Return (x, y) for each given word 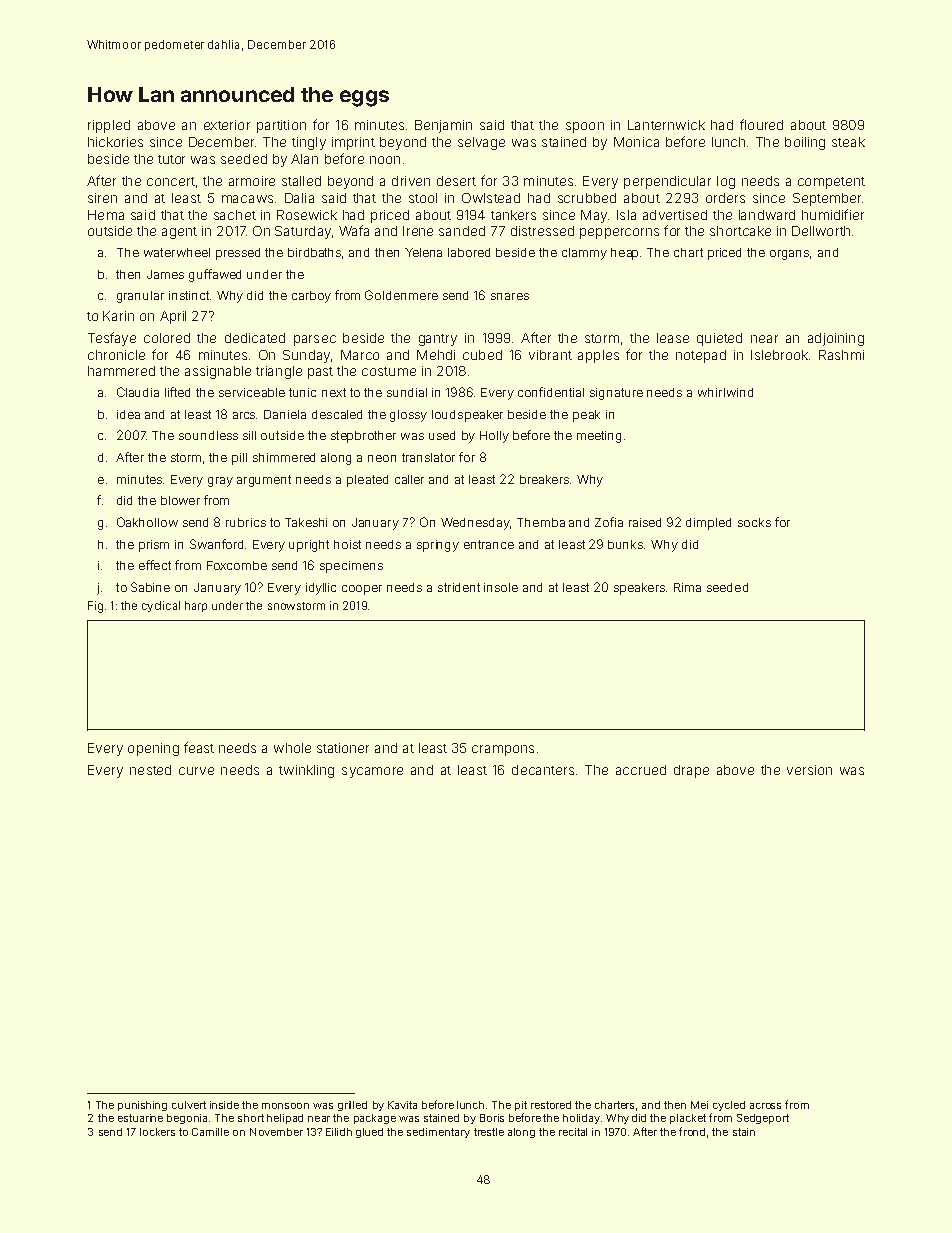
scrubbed (587, 198)
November (276, 1132)
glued (369, 1133)
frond (692, 1131)
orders (725, 198)
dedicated (255, 338)
